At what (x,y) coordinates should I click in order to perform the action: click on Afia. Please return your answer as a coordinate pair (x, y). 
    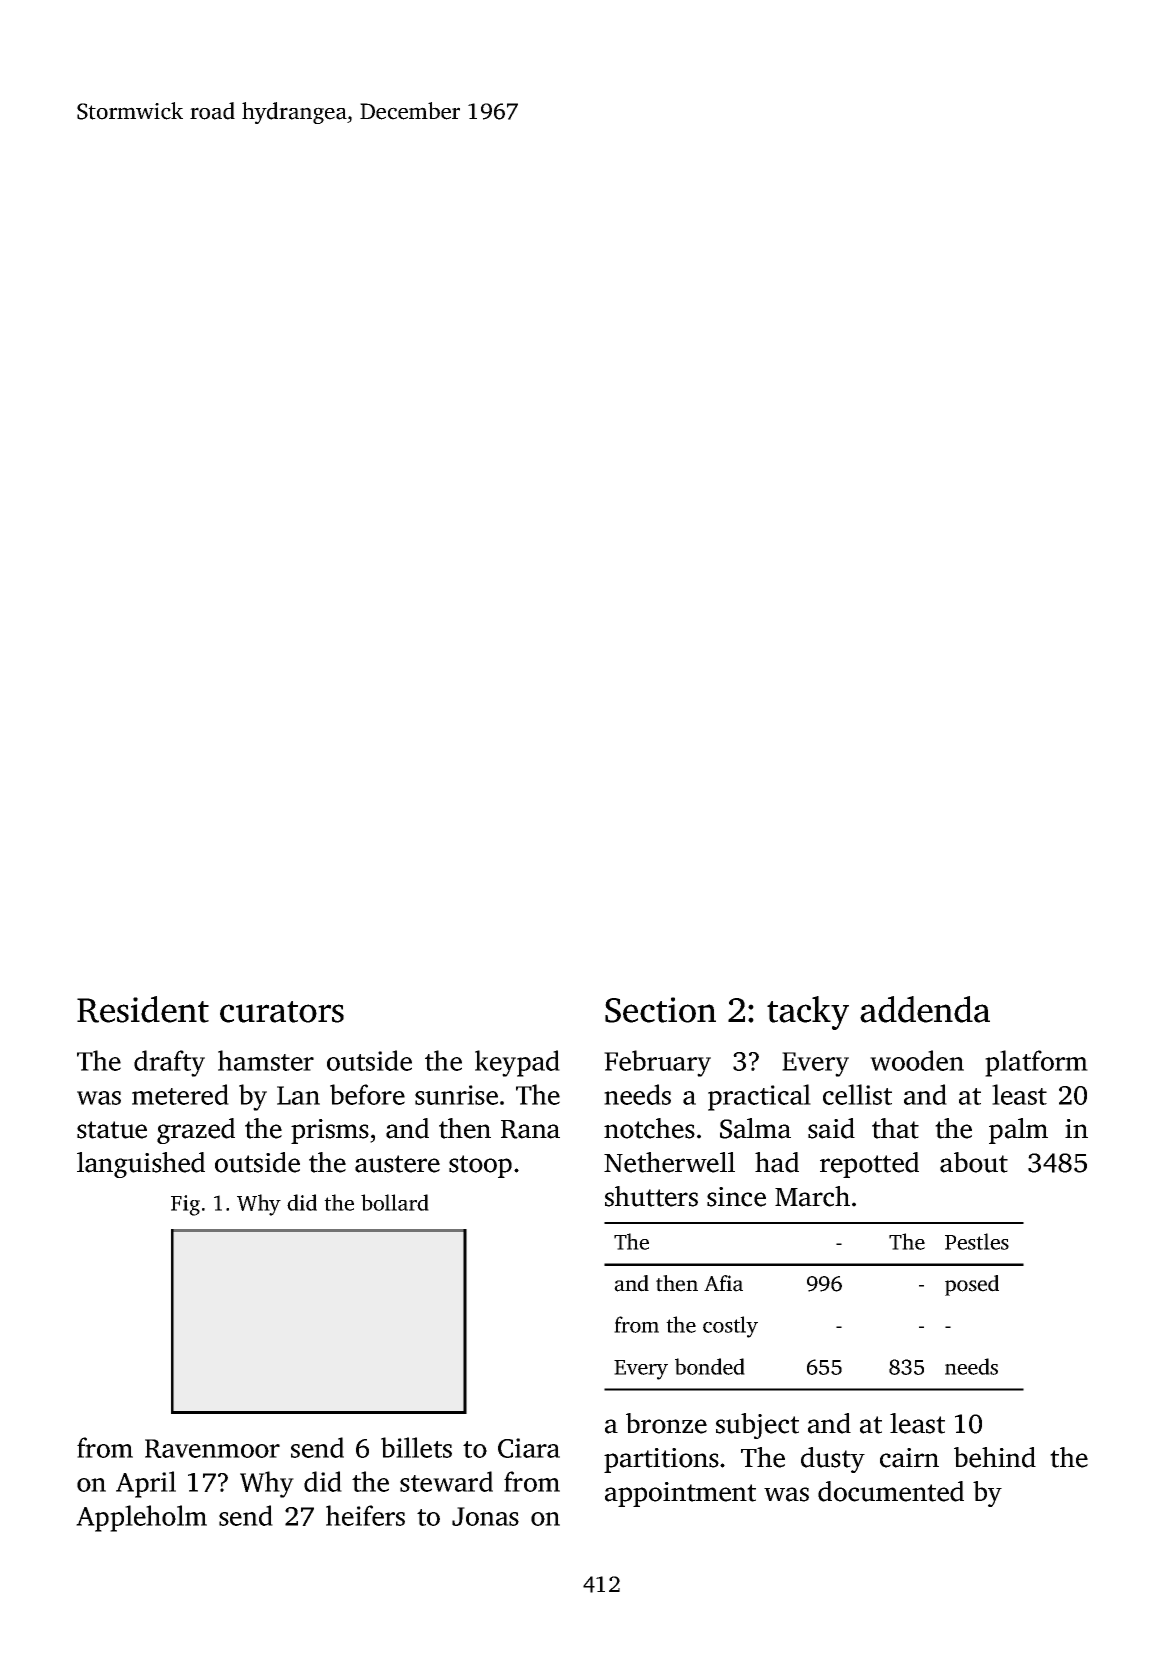
    Looking at the image, I should click on (723, 1283).
